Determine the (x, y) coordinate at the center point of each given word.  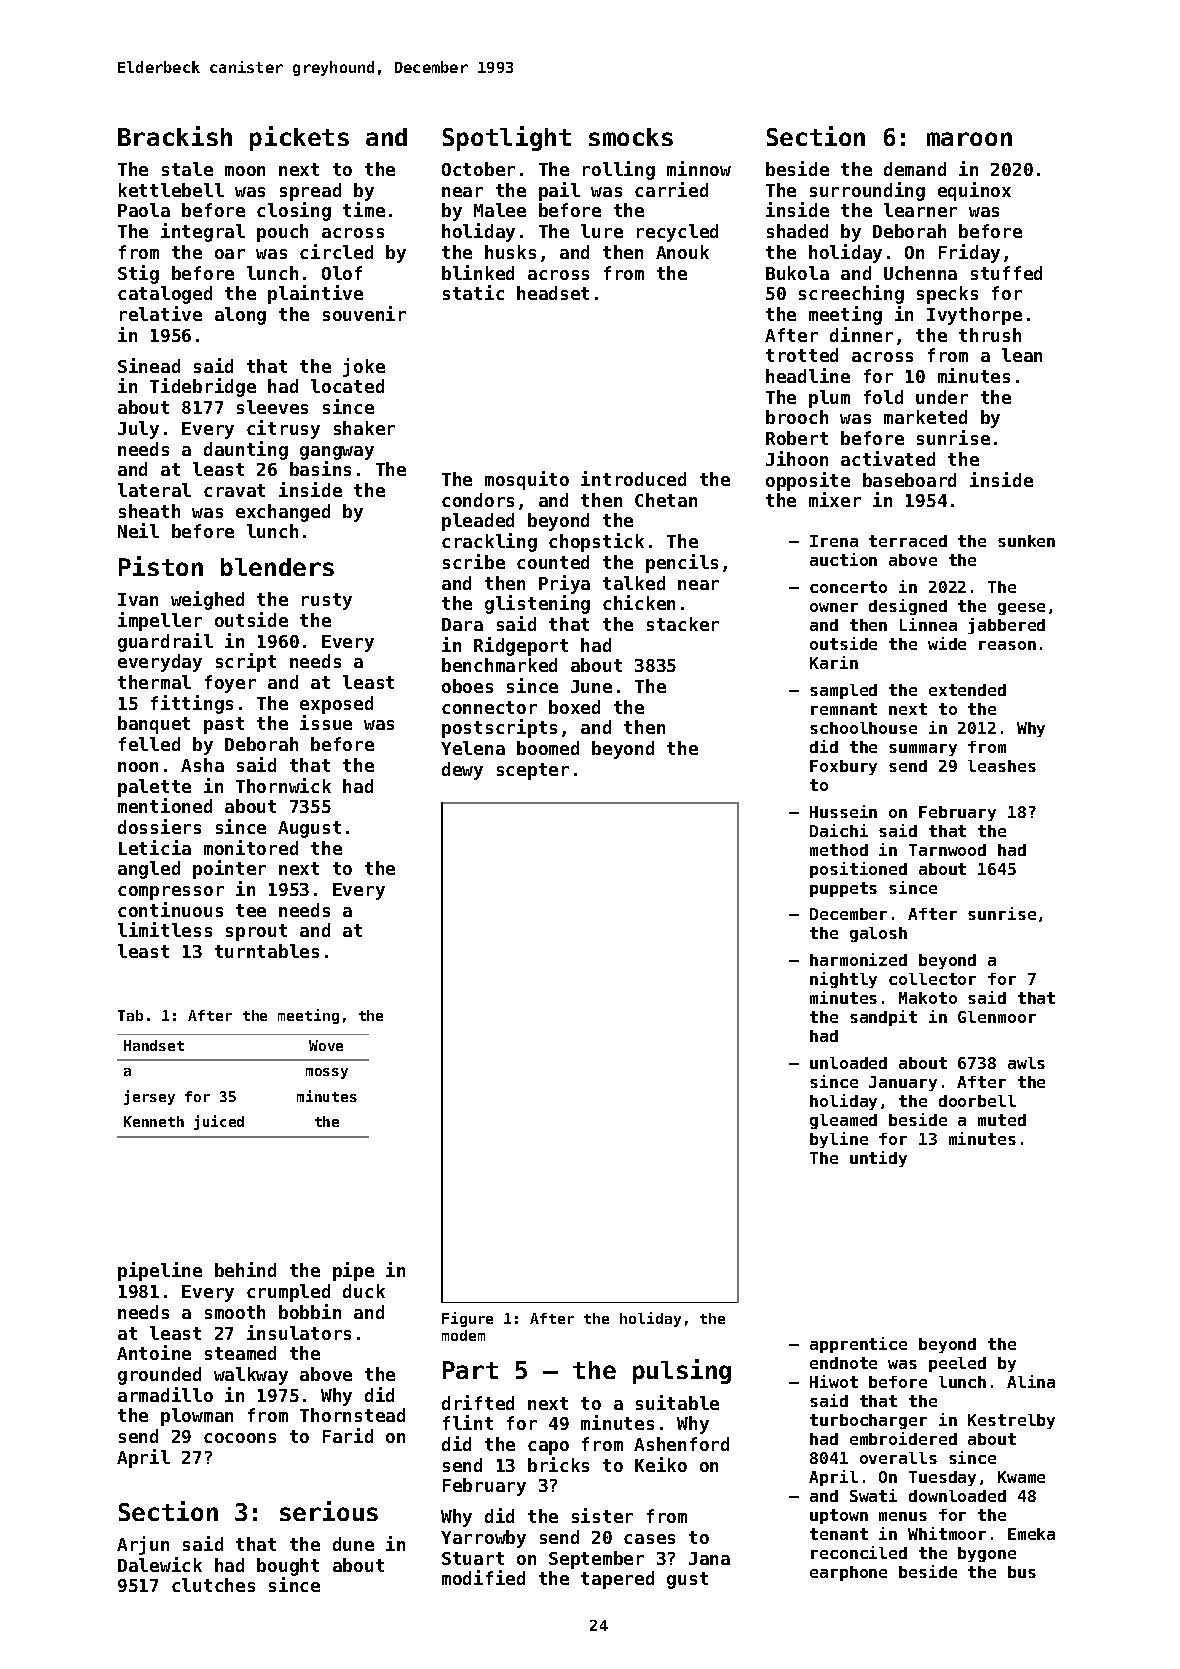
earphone (848, 1573)
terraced (908, 541)
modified (483, 1577)
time (364, 209)
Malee (500, 210)
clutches (213, 1585)
